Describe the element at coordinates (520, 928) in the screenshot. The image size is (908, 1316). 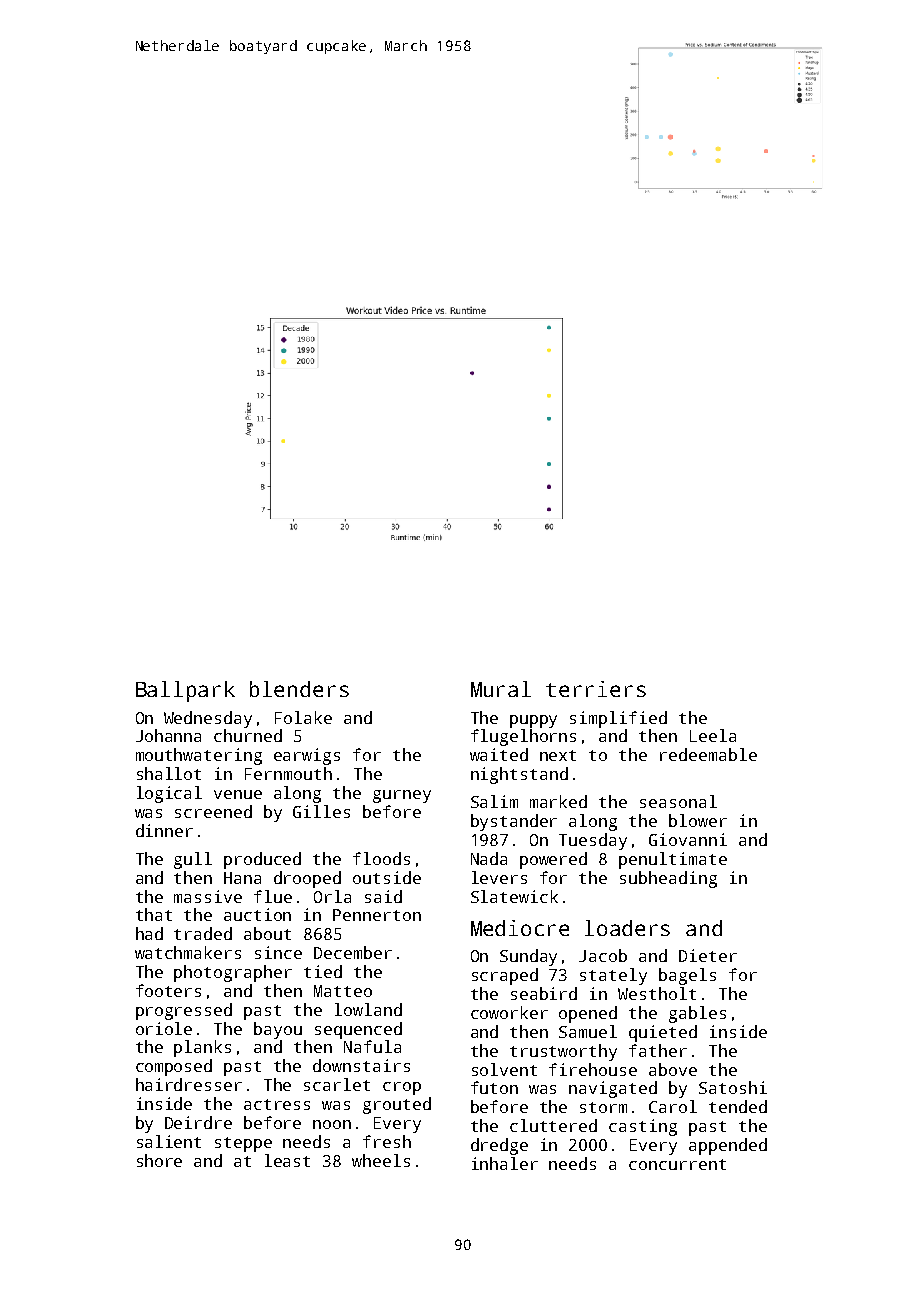
I see `Mediocre` at that location.
